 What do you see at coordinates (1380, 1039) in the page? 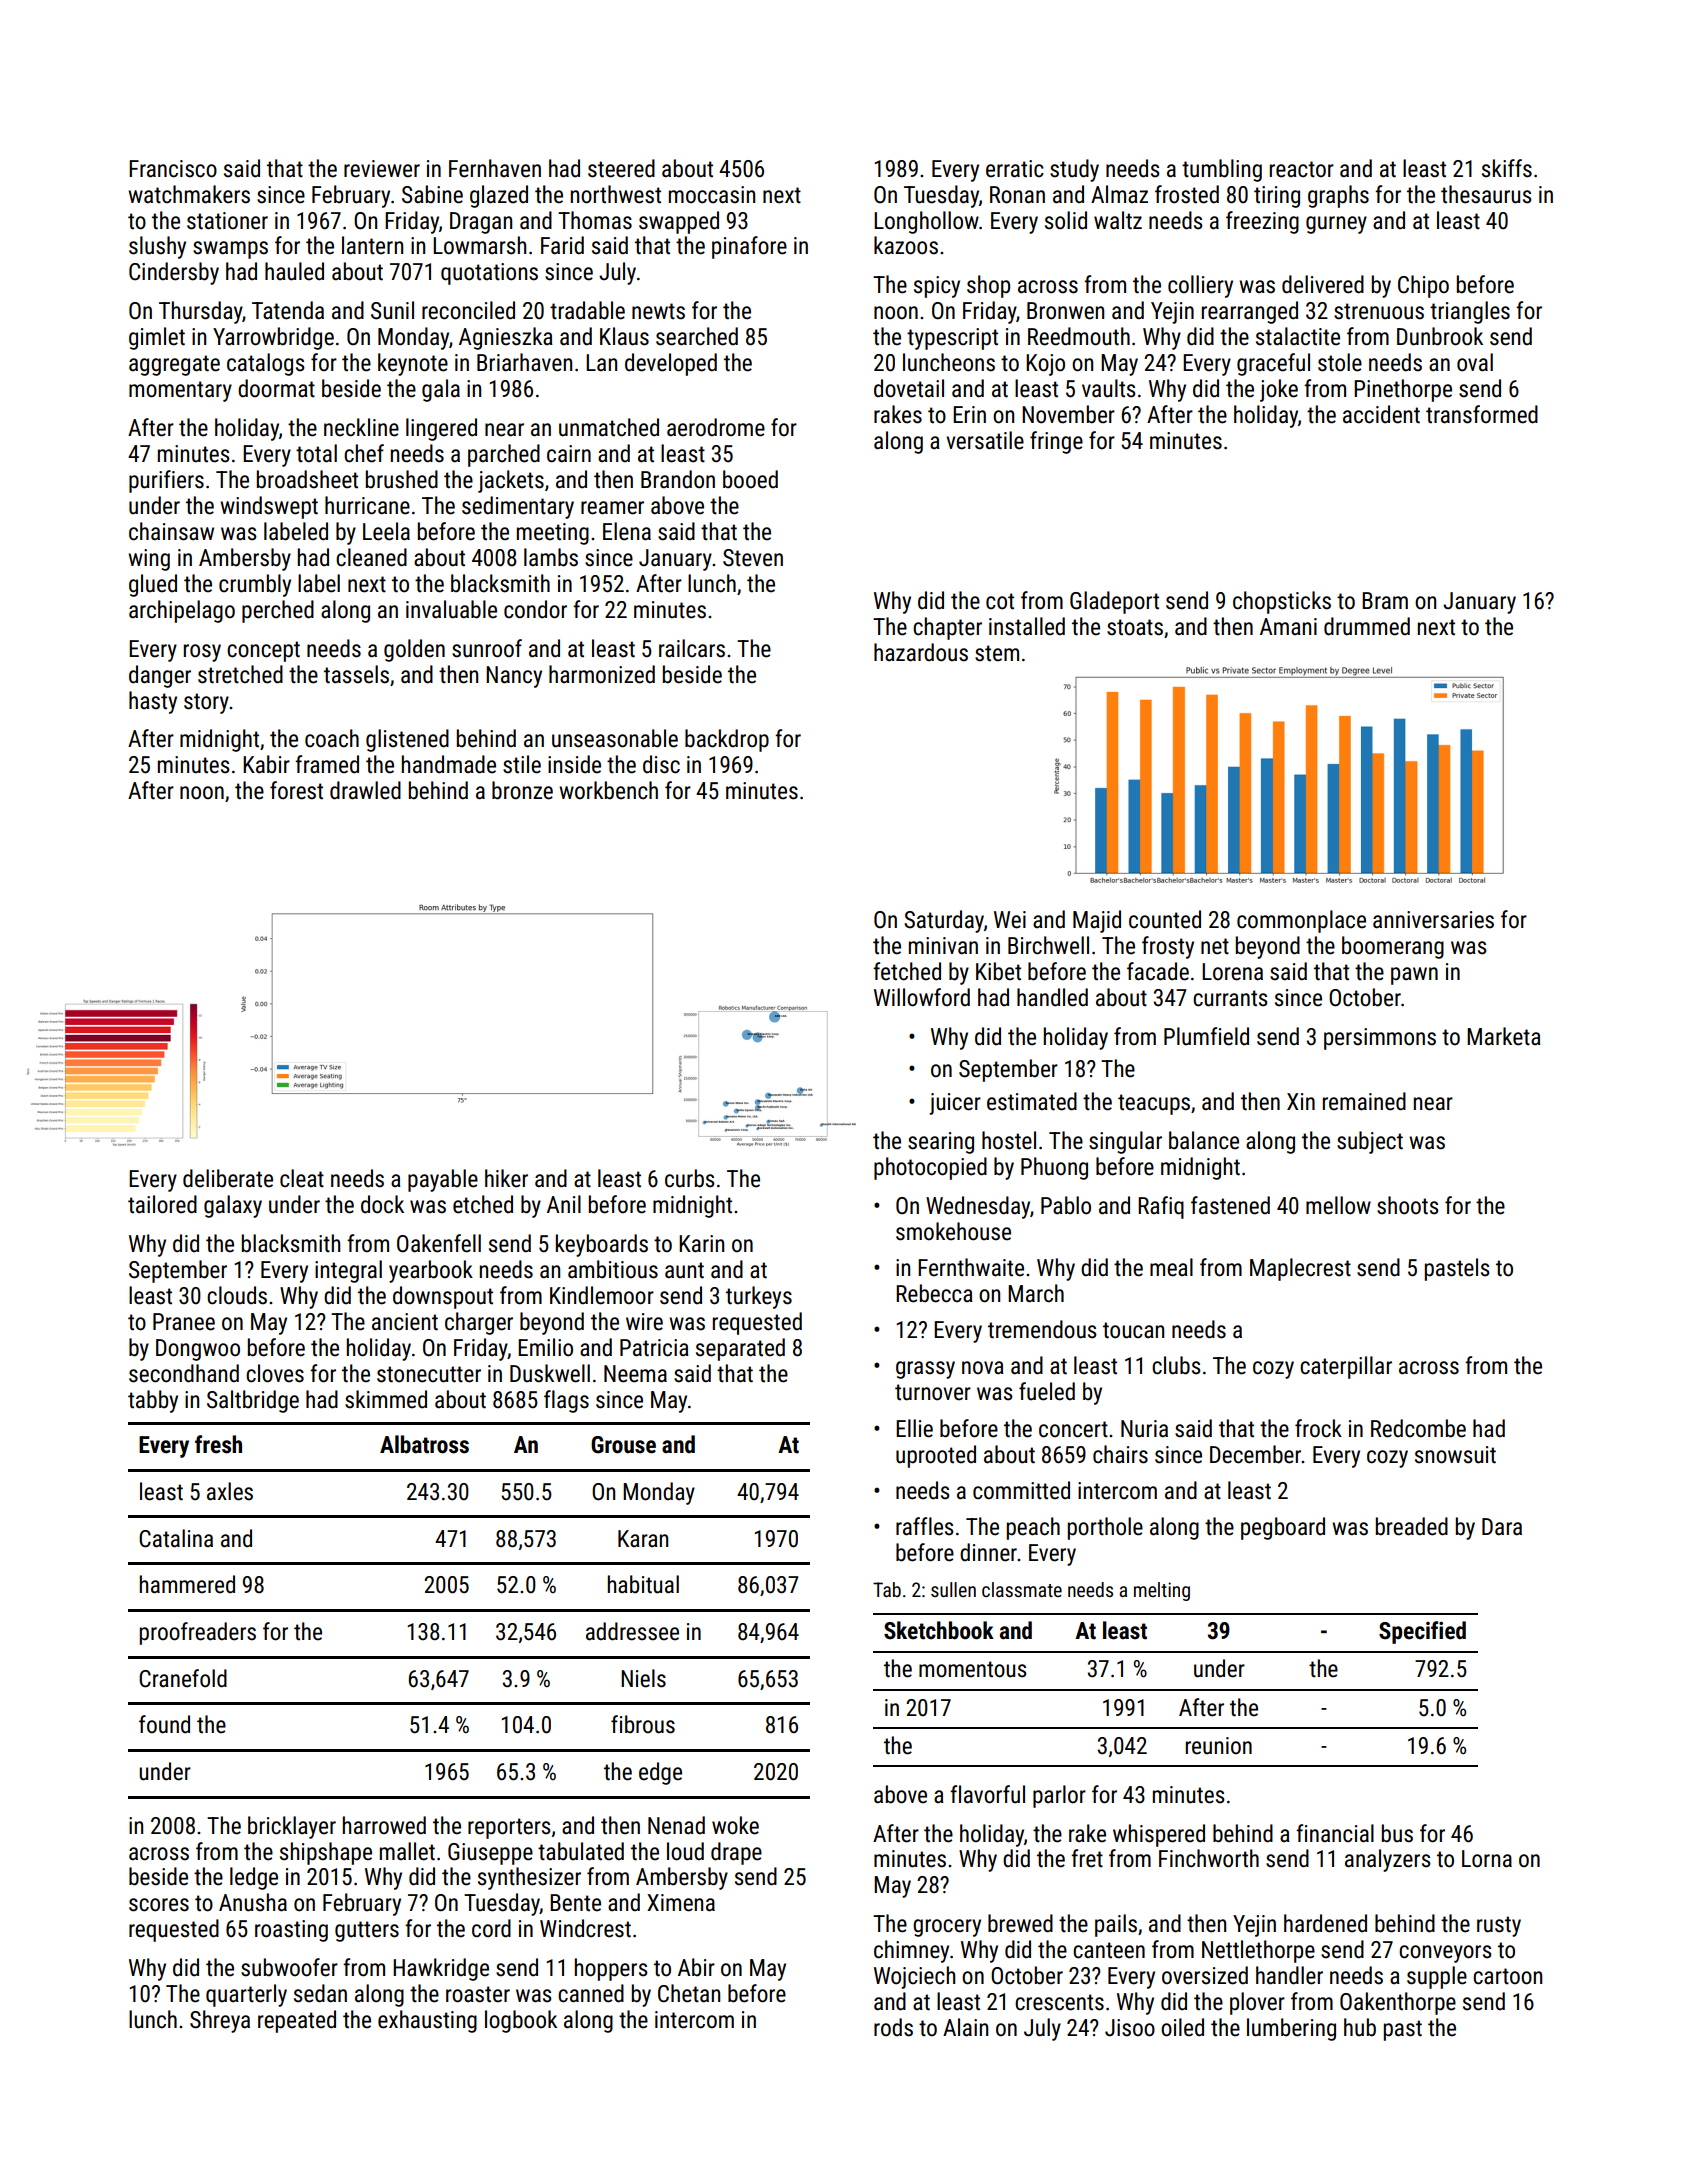
I see `persimmons` at bounding box center [1380, 1039].
